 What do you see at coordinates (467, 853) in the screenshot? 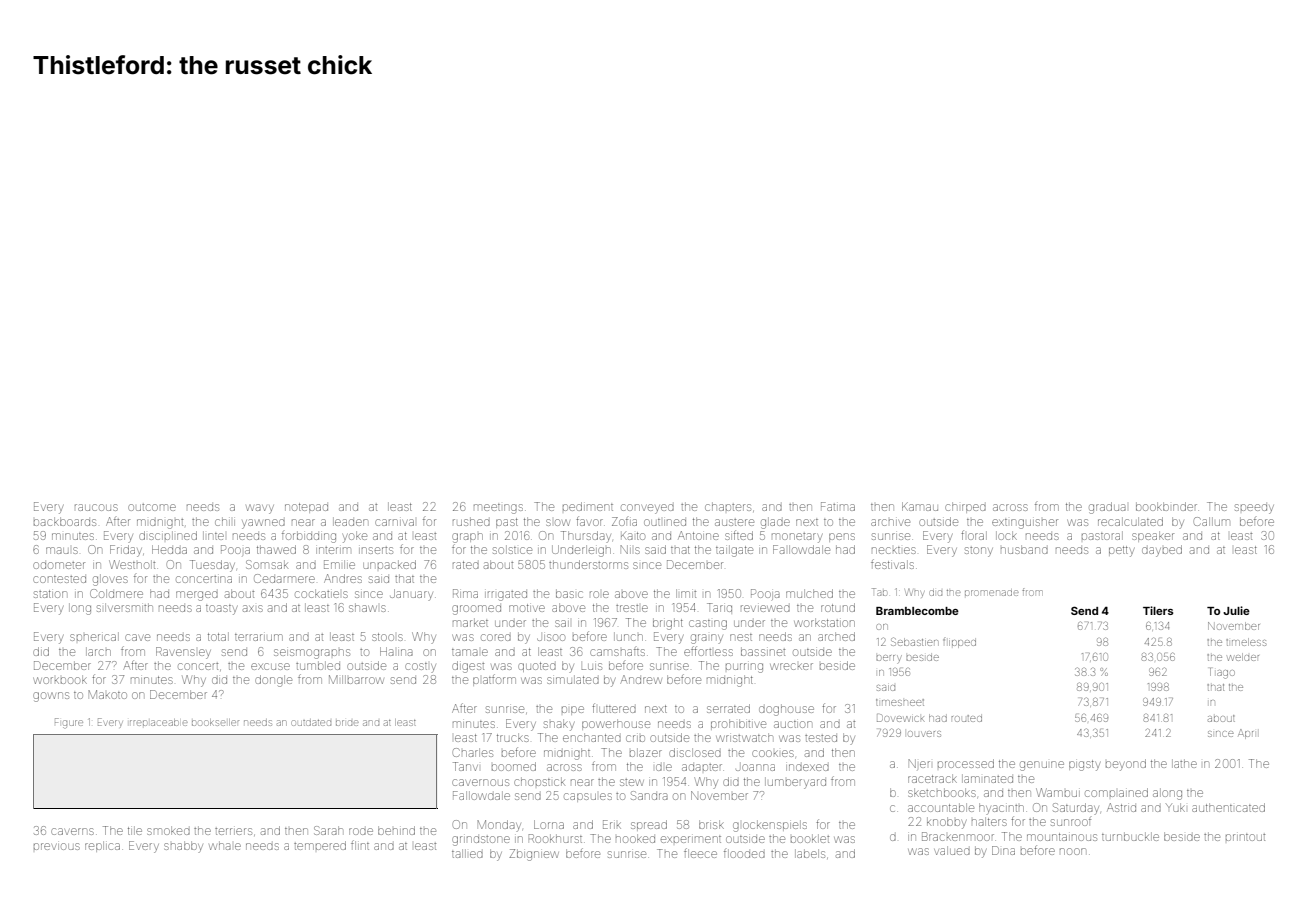
I see `tallied` at bounding box center [467, 853].
